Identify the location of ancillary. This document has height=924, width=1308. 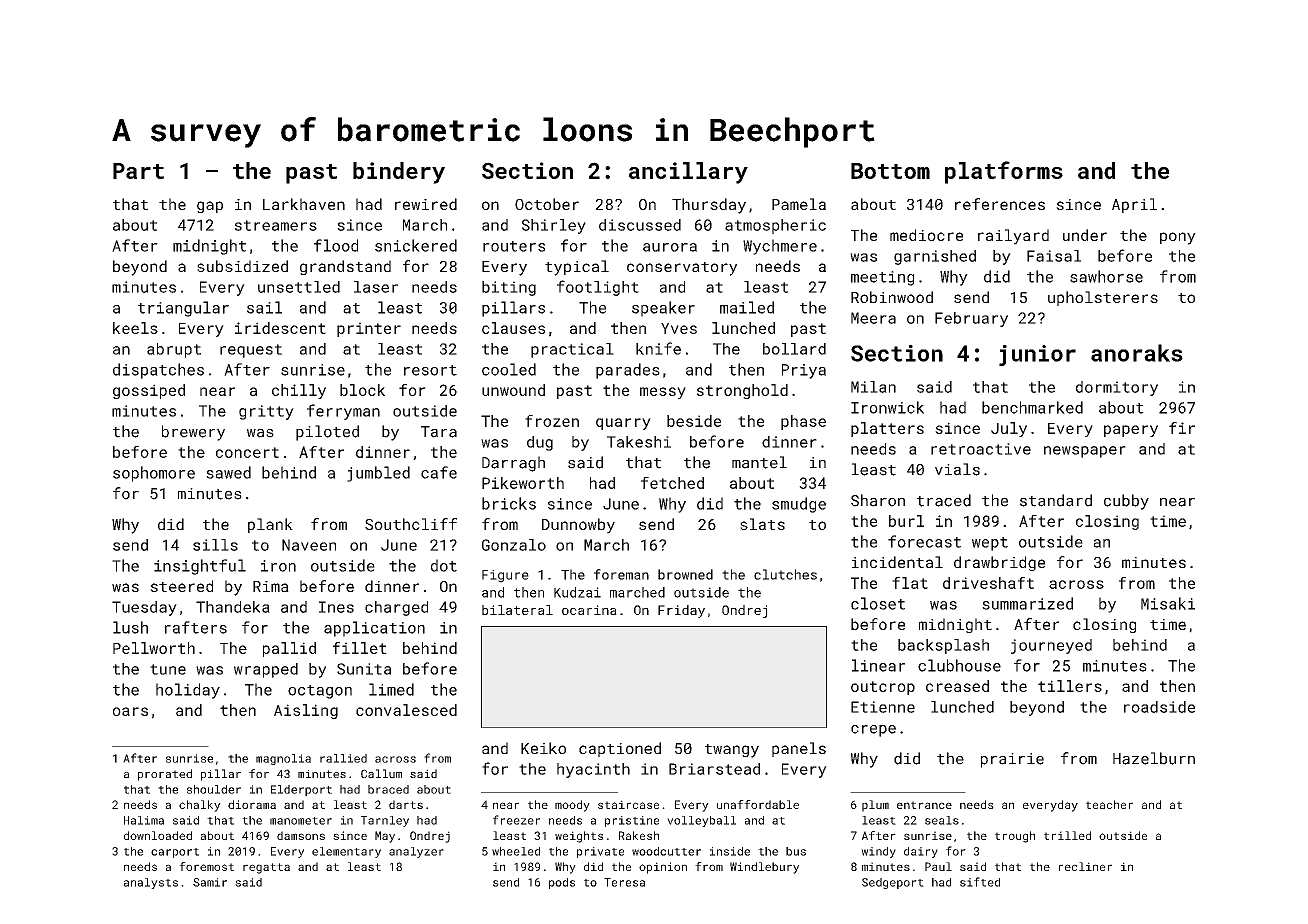
(688, 173).
